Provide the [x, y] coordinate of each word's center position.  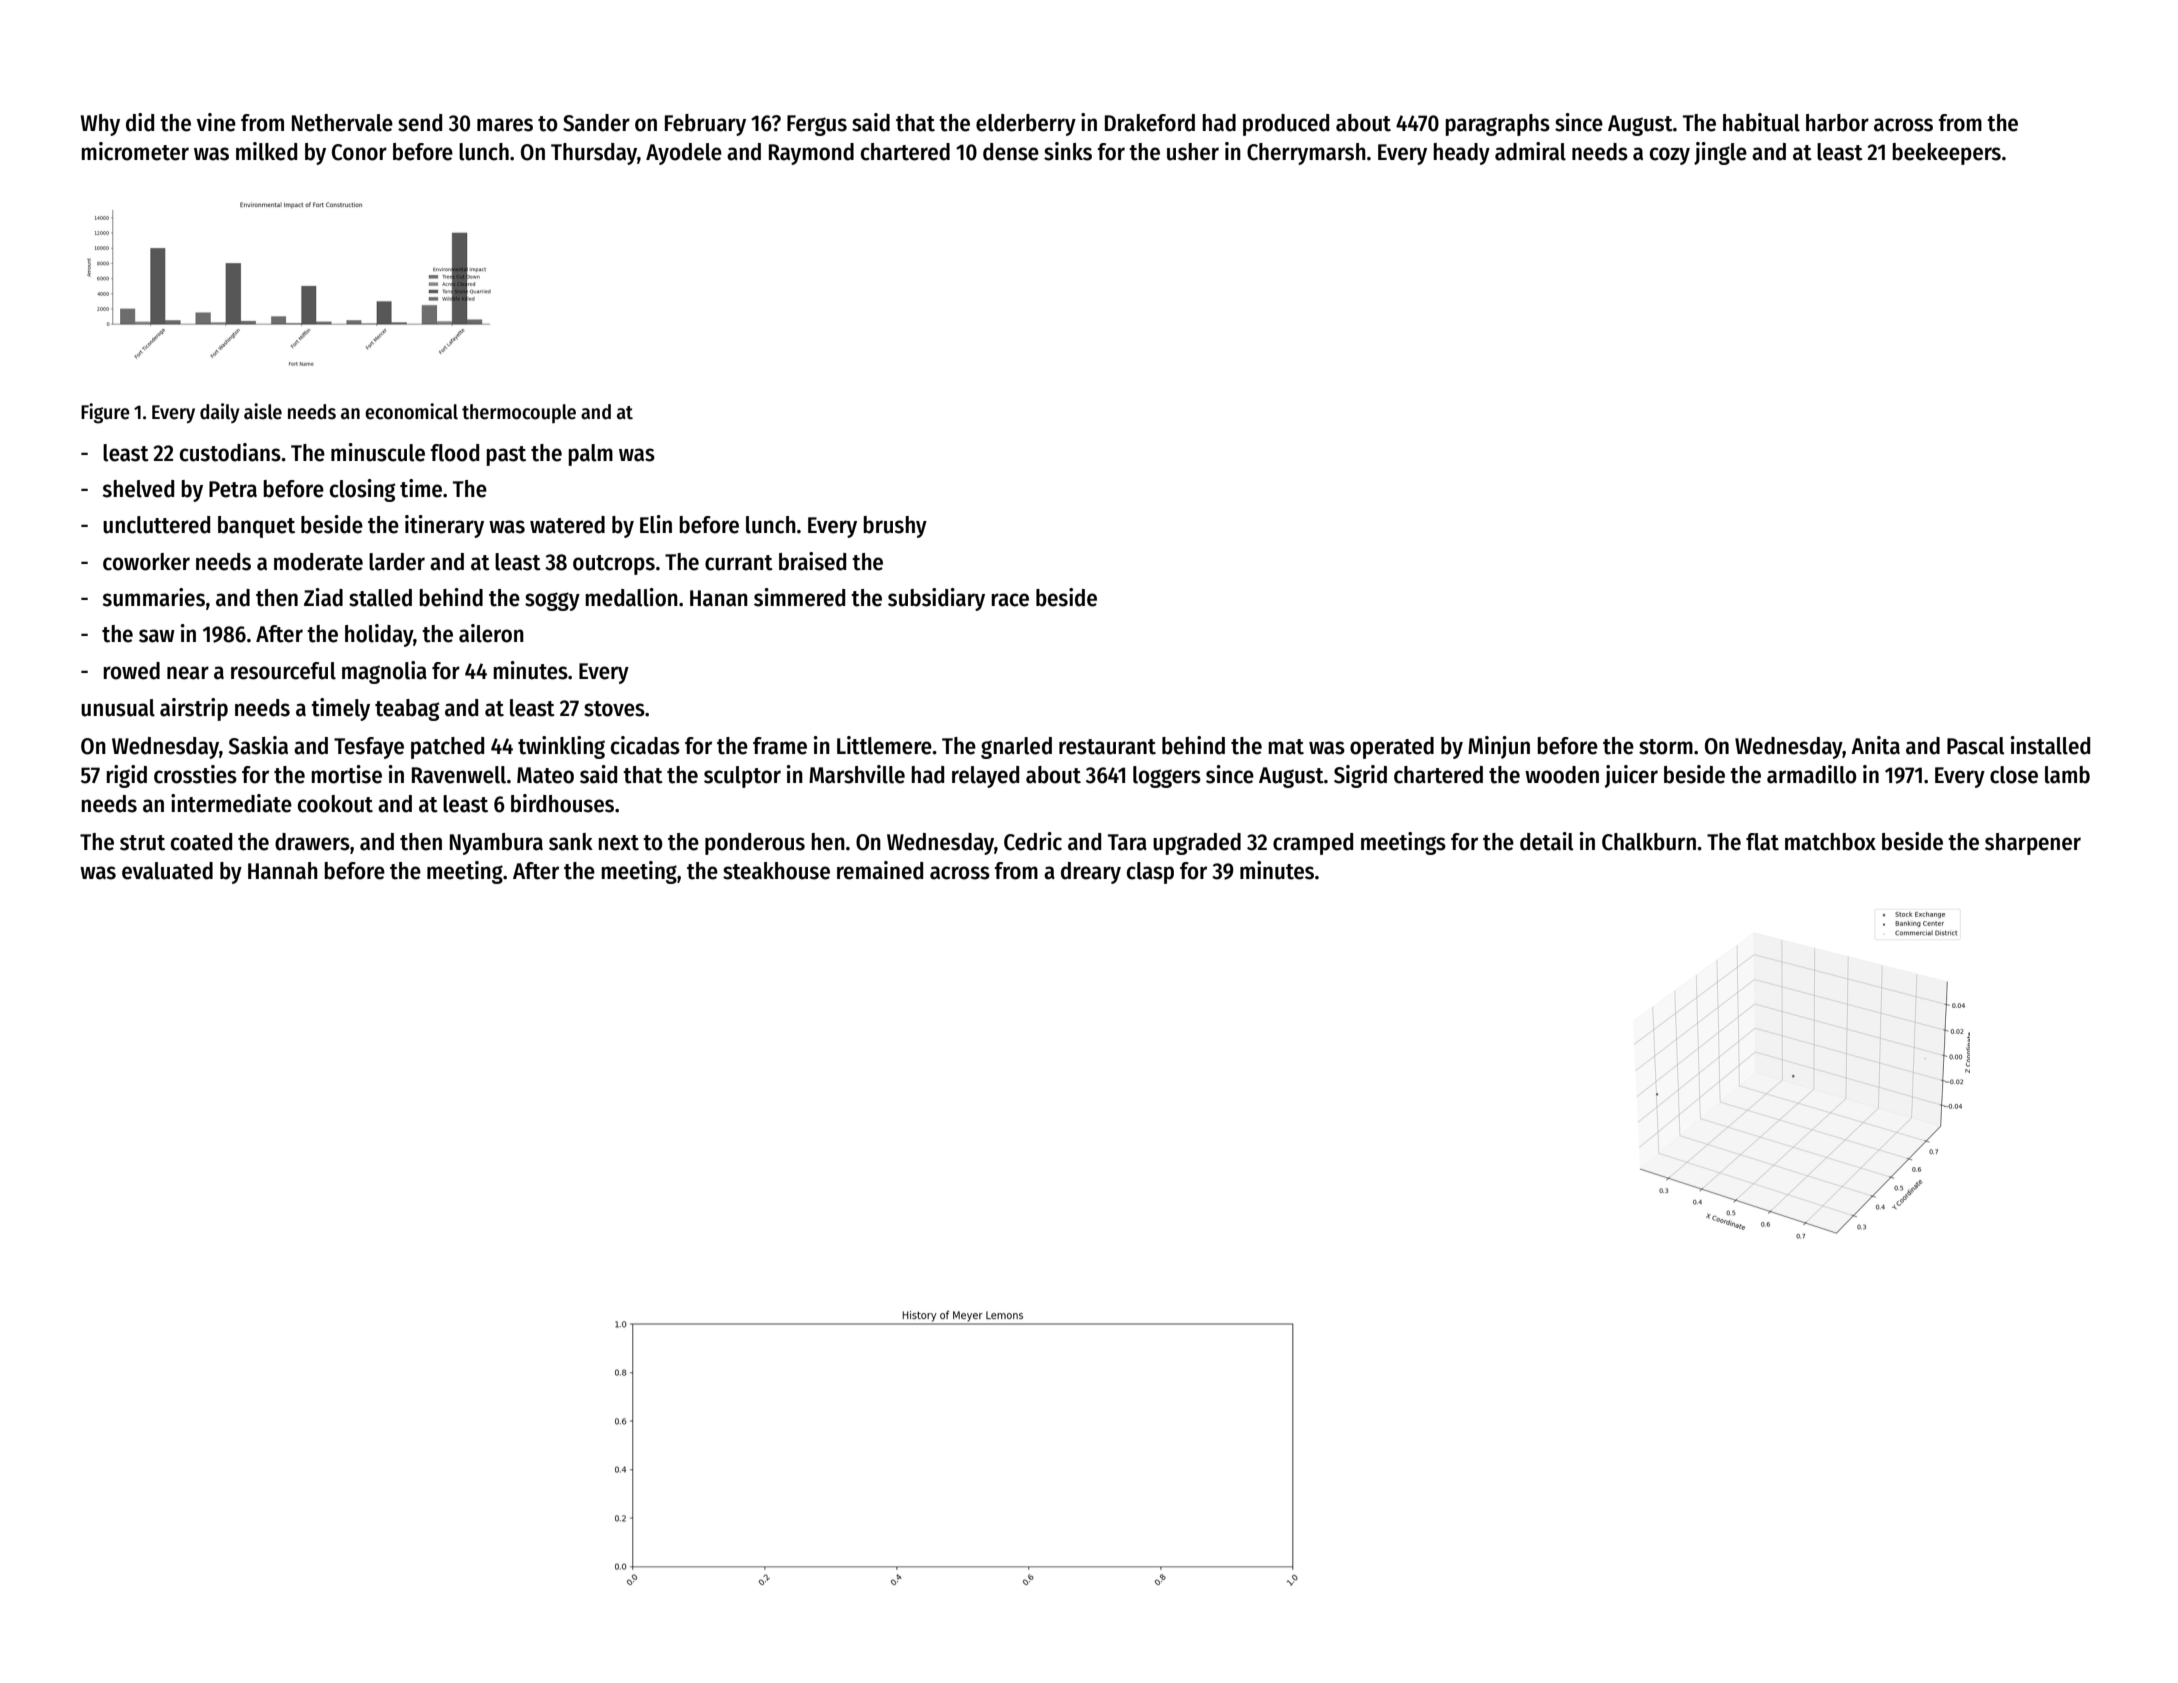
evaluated [167, 871]
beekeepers [1946, 154]
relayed [985, 777]
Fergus [817, 125]
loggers [1167, 777]
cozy [1670, 156]
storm [1666, 747]
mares [505, 125]
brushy [895, 527]
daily [220, 413]
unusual [118, 708]
